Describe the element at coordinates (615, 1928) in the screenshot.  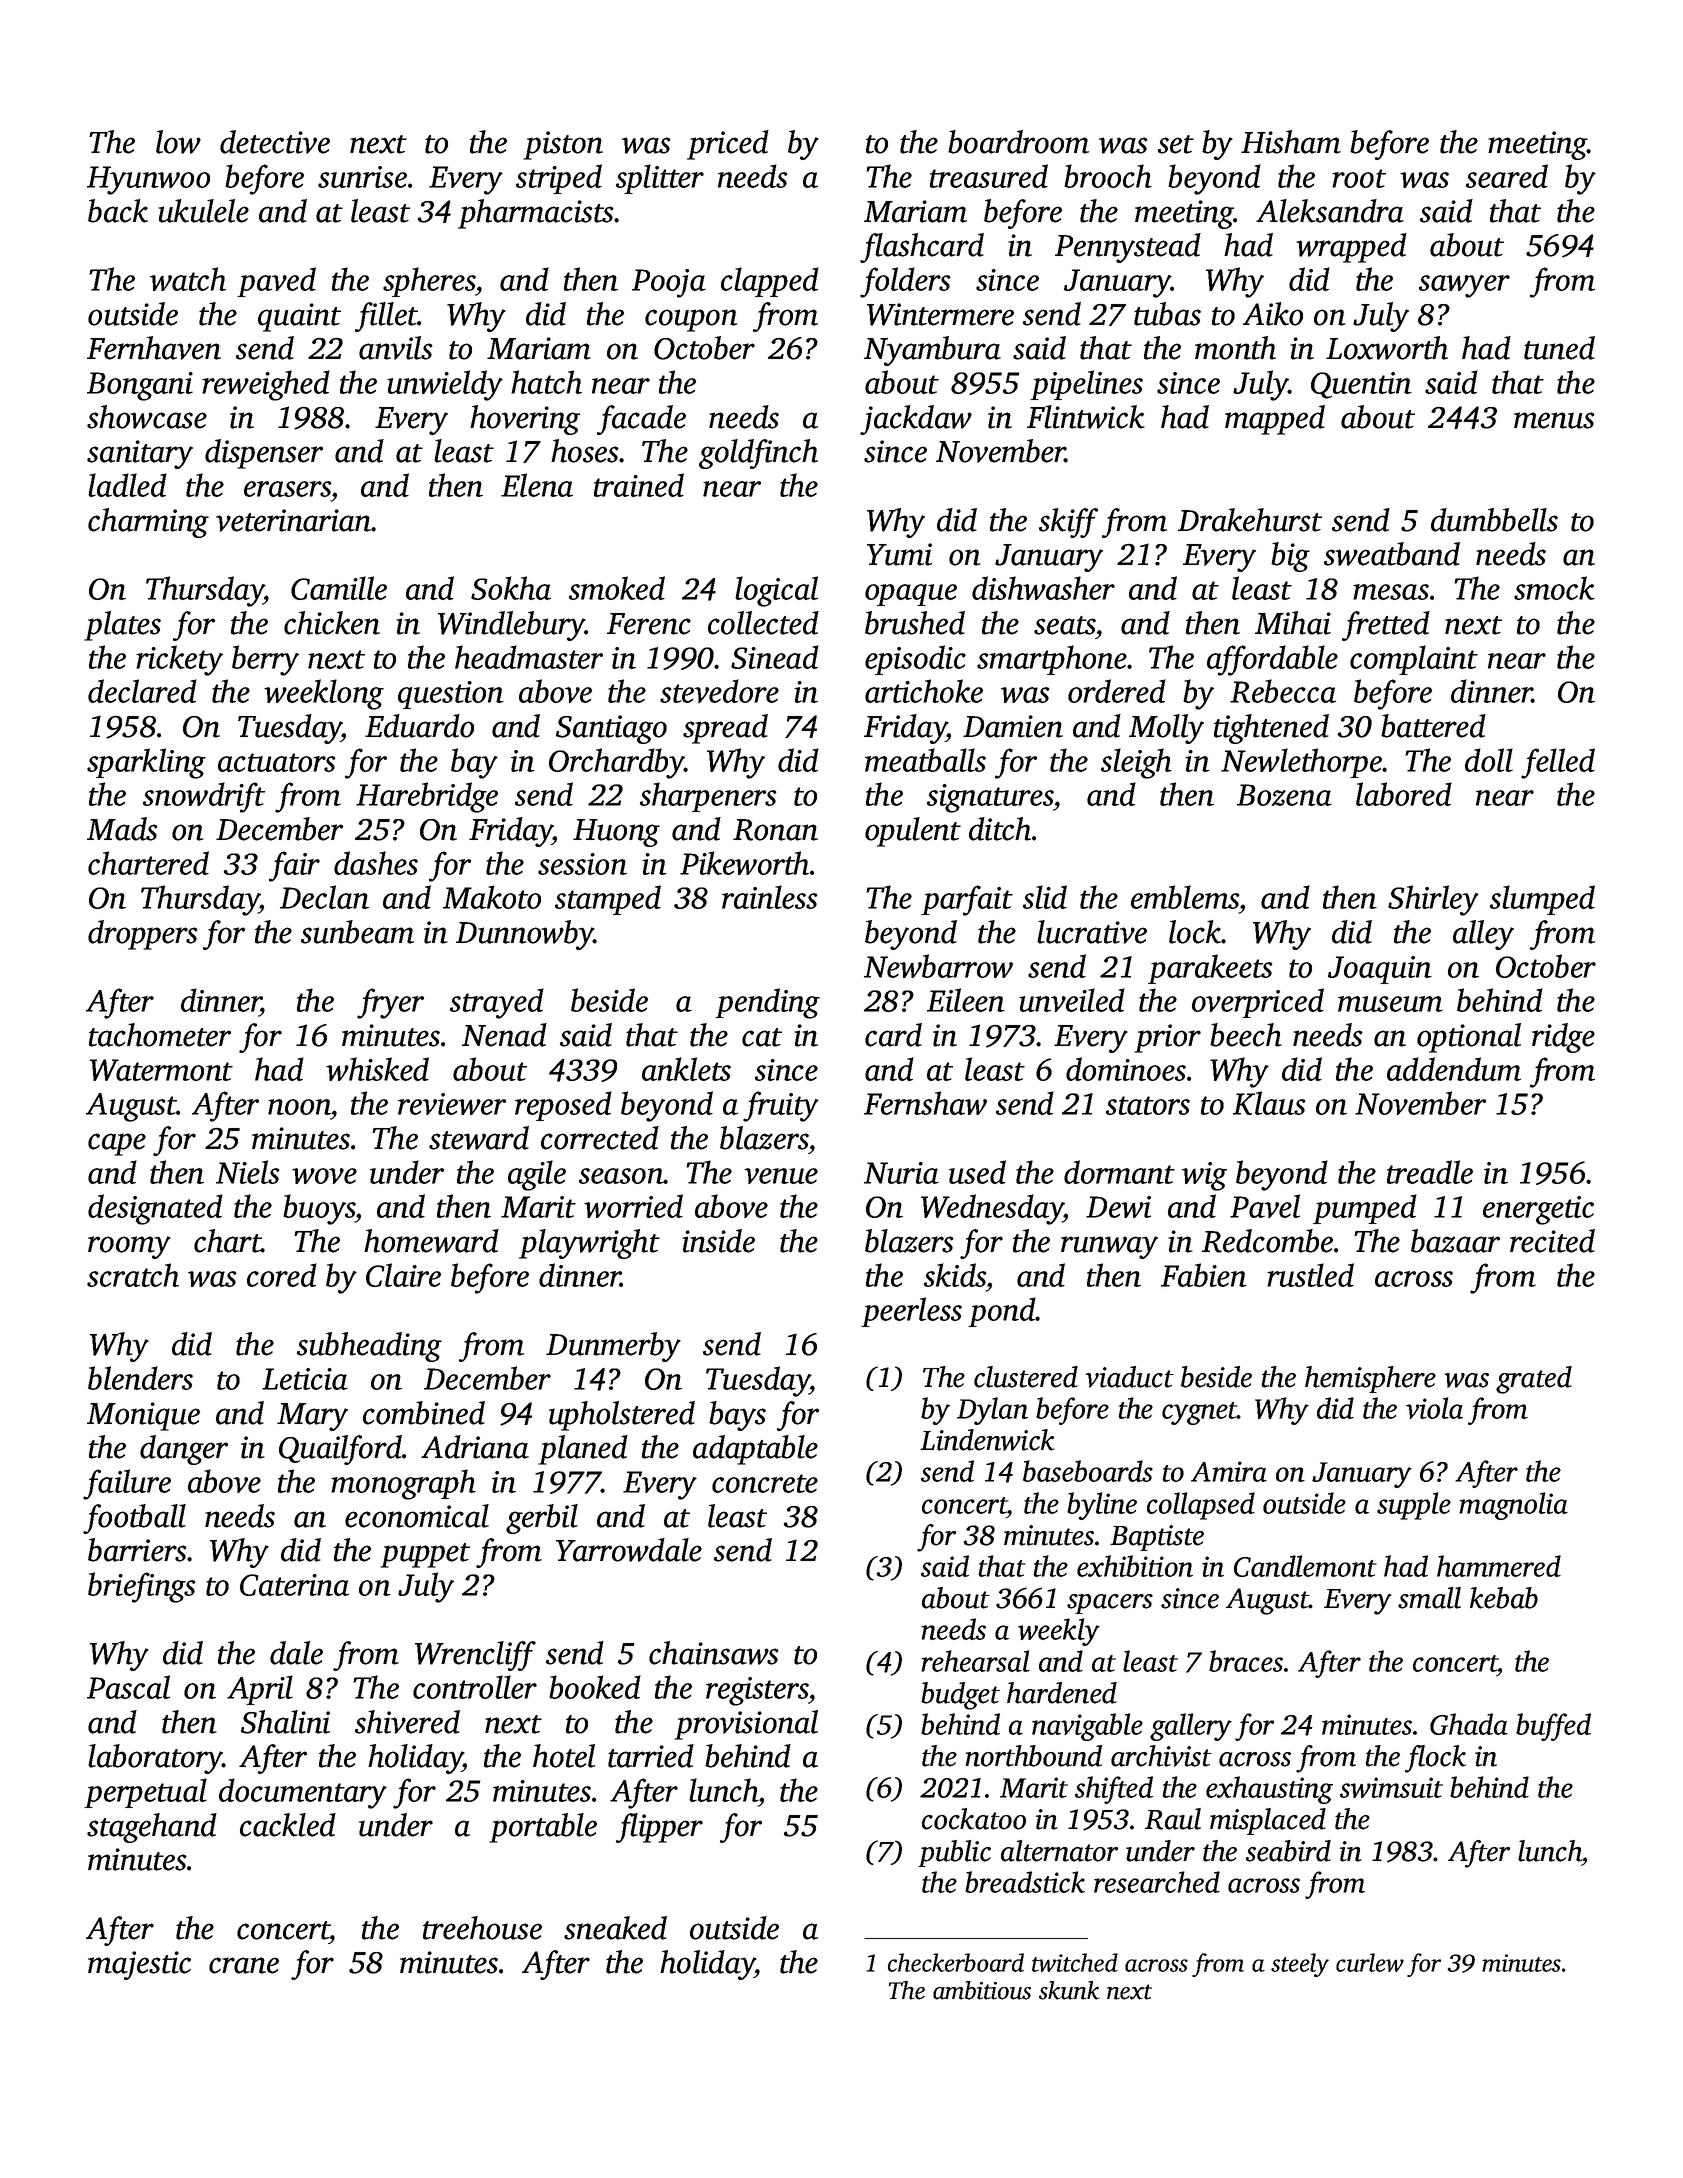
I see `sneaked` at that location.
